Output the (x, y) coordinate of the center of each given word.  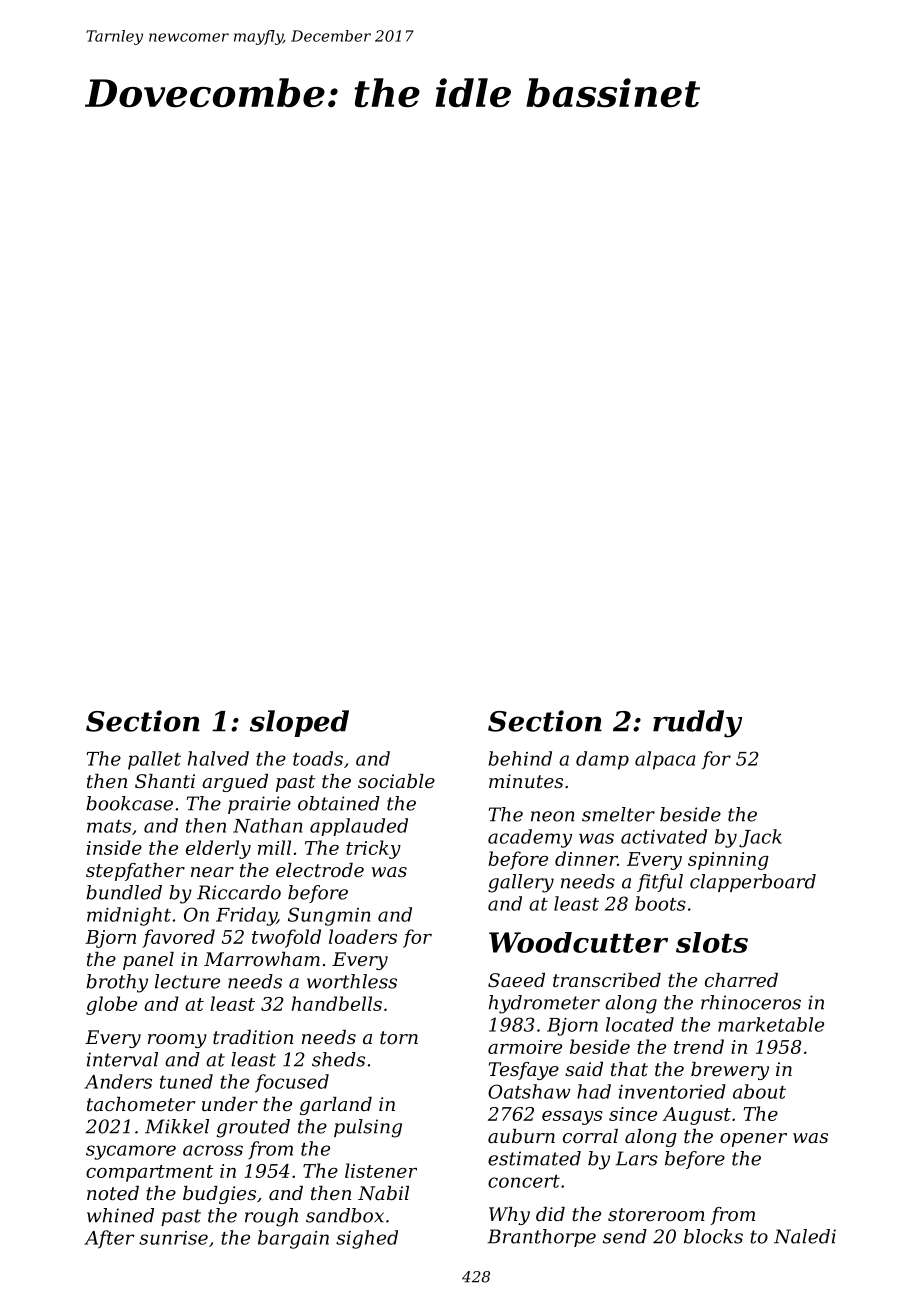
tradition (253, 1037)
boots (660, 903)
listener (381, 1170)
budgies (219, 1195)
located (640, 1024)
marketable (771, 1024)
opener (753, 1140)
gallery (521, 883)
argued (235, 783)
